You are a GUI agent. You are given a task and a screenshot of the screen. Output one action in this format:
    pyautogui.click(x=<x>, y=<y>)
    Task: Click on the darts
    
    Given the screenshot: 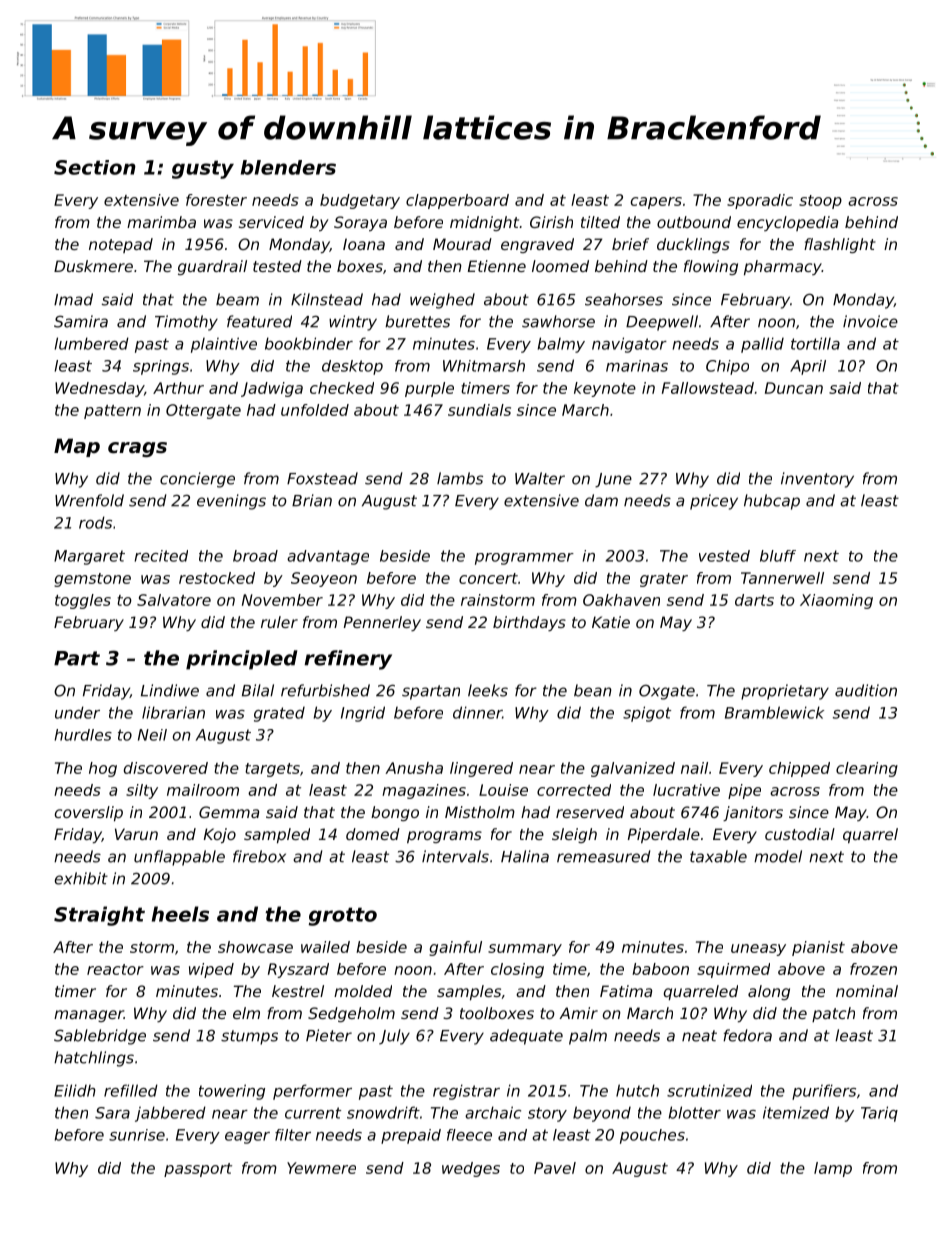 What is the action you would take?
    pyautogui.click(x=754, y=600)
